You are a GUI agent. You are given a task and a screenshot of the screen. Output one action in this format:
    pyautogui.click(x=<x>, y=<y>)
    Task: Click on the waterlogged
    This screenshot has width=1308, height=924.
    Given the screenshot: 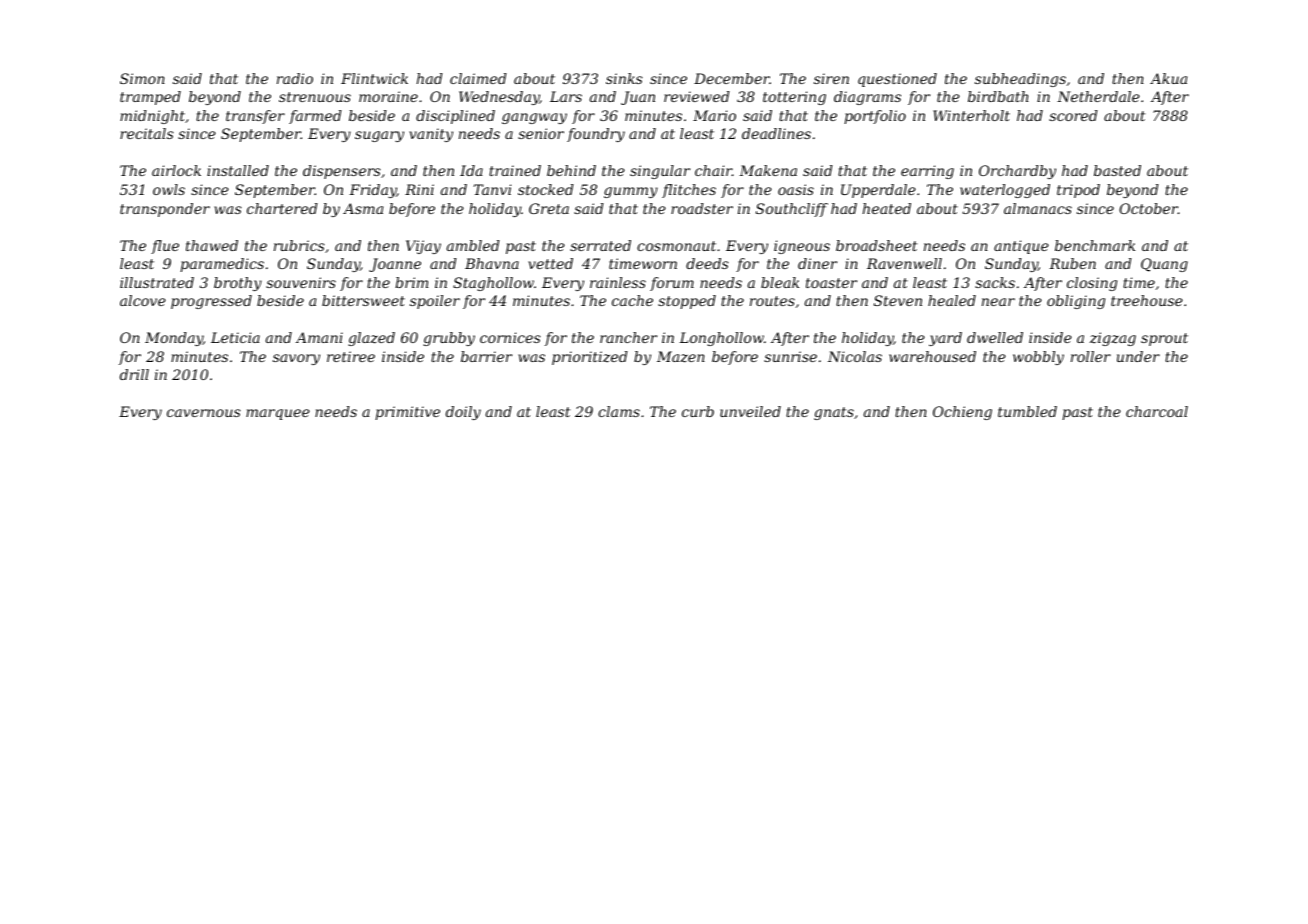 What is the action you would take?
    pyautogui.click(x=1005, y=191)
